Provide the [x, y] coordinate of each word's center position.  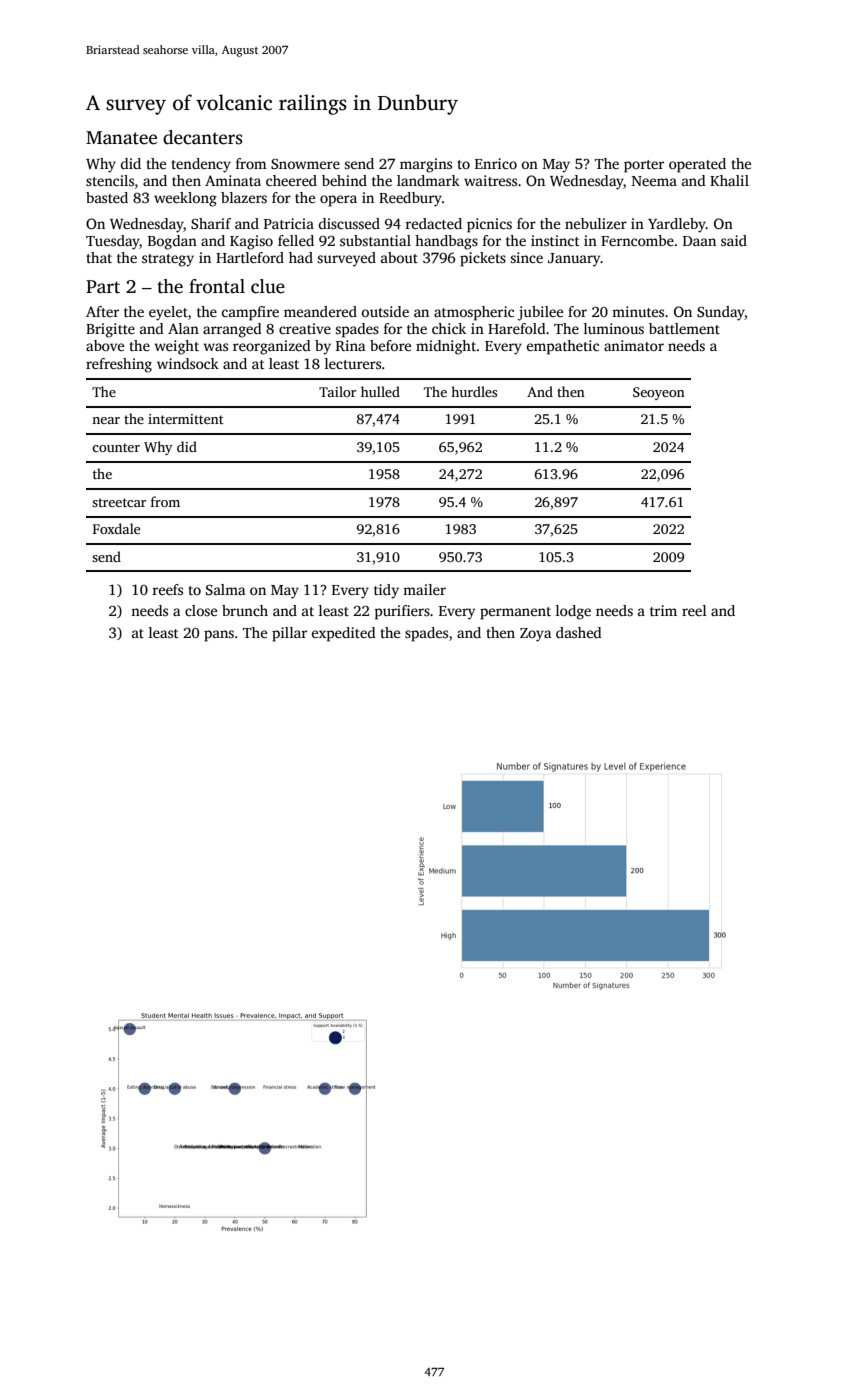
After [102, 311]
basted [107, 197]
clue [268, 286]
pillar [289, 634]
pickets [483, 259]
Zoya [536, 635]
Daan [699, 241]
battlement [684, 328]
